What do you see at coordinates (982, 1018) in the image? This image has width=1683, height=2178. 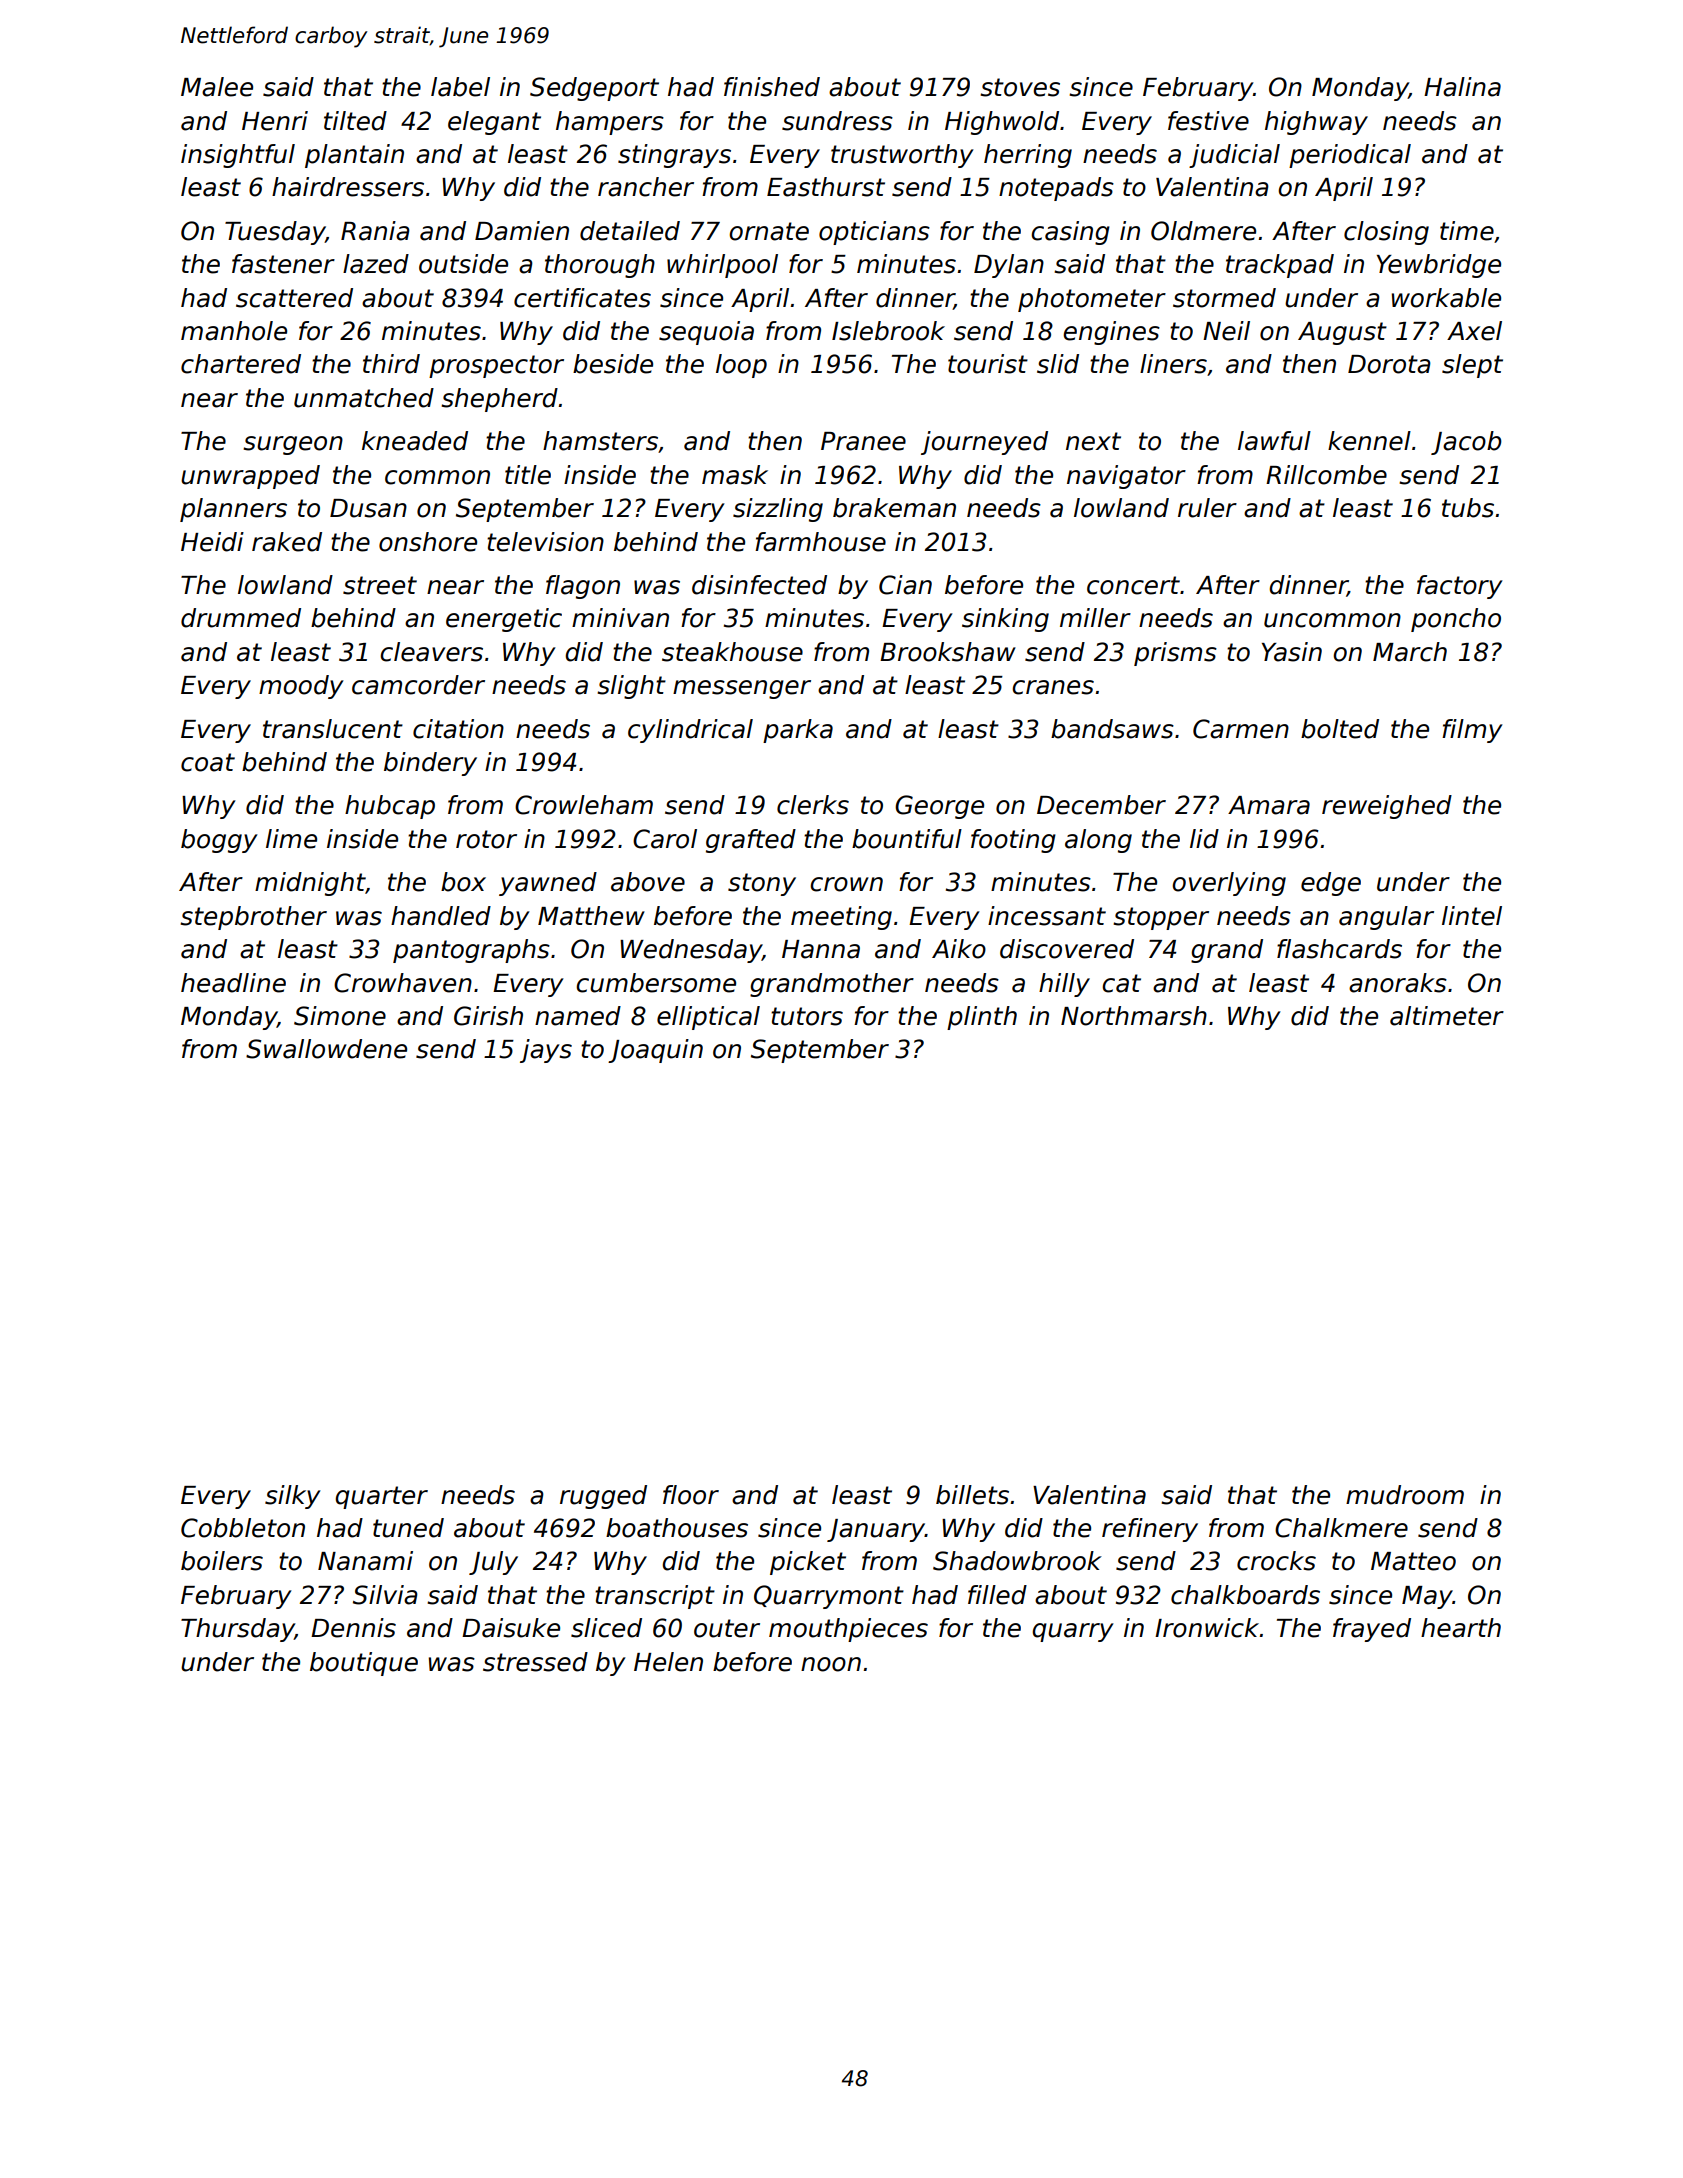 I see `plinth` at bounding box center [982, 1018].
